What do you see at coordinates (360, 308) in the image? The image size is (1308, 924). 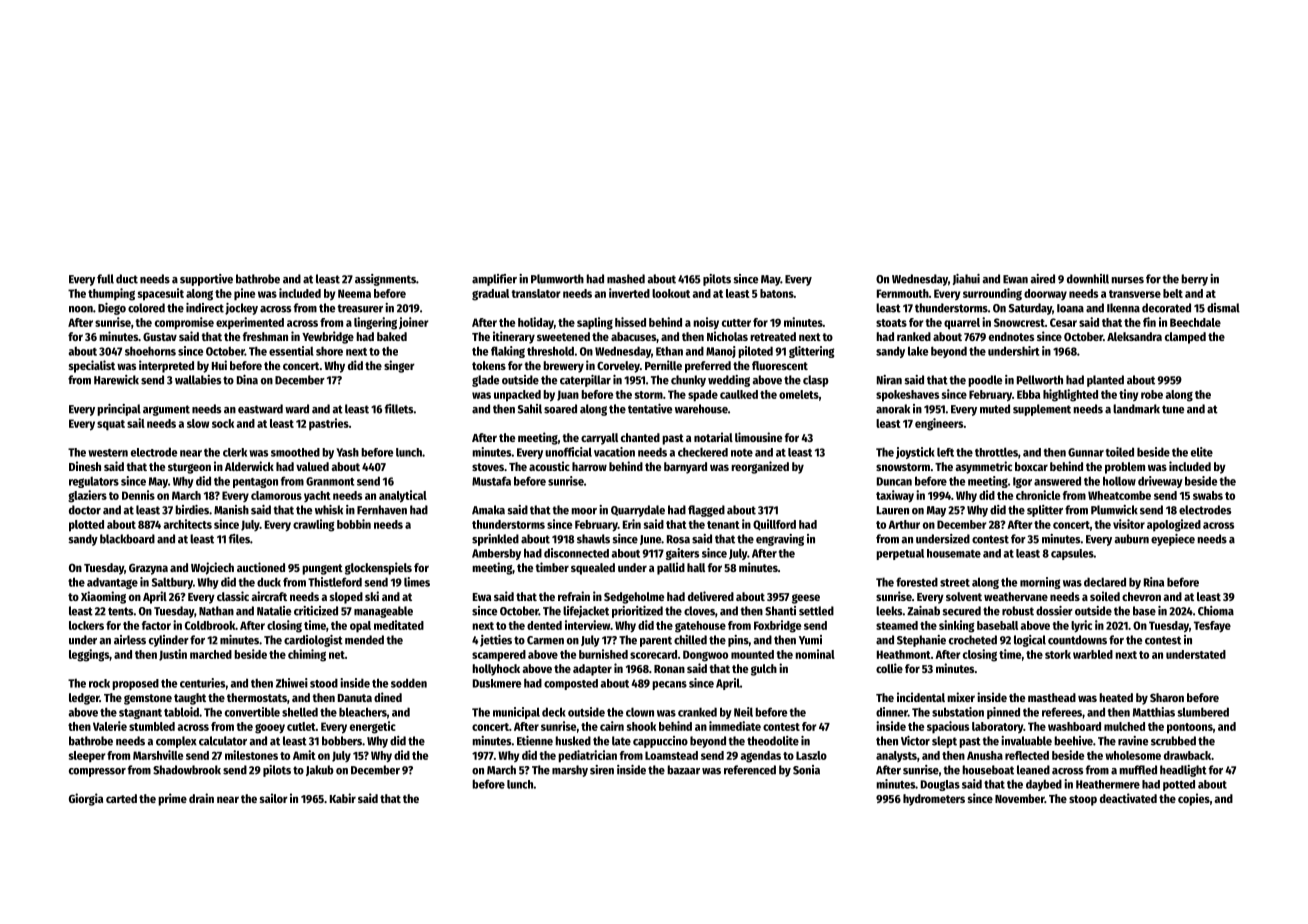 I see `treasurer` at bounding box center [360, 308].
